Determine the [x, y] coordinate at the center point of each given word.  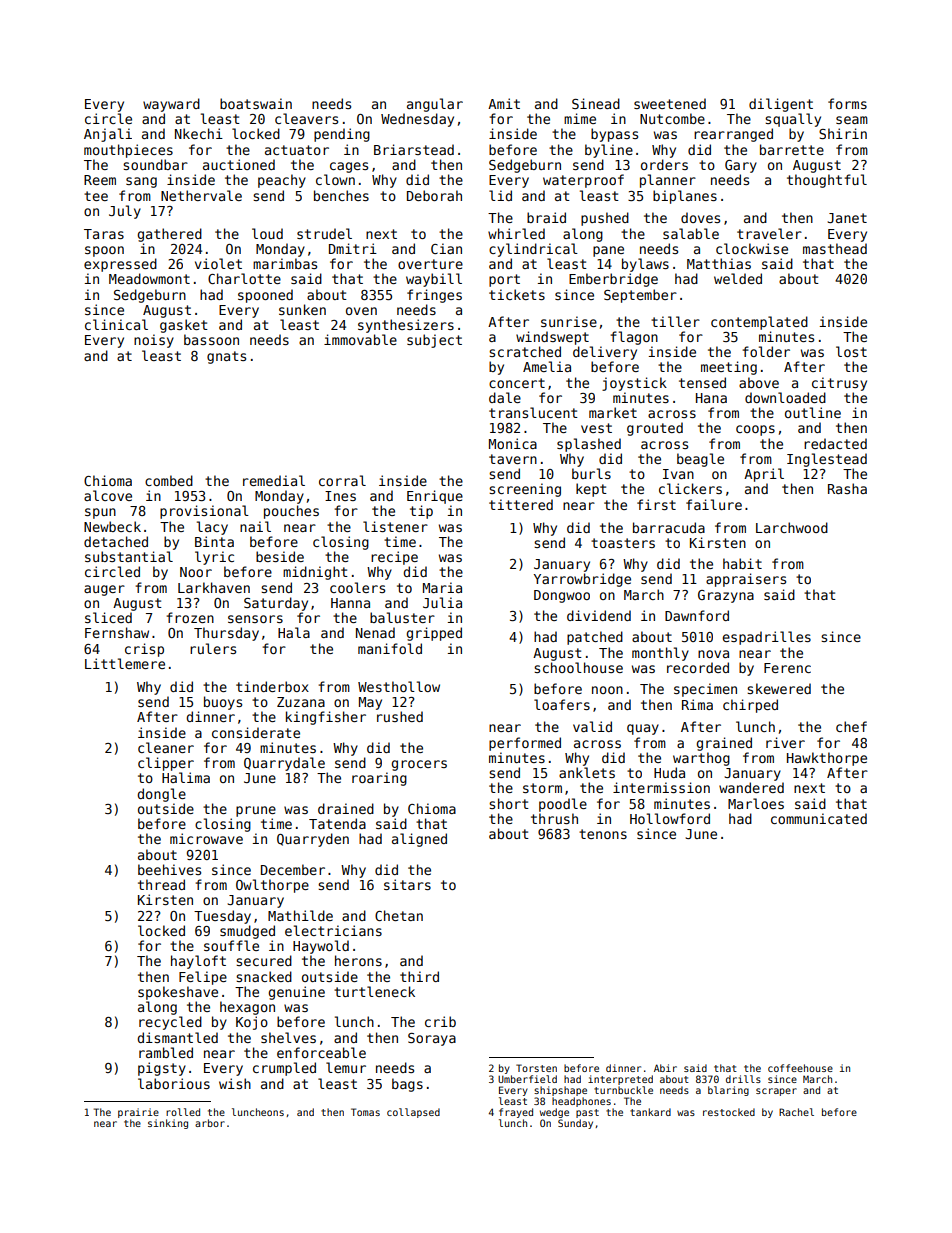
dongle [161, 795]
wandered [751, 787]
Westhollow [399, 686]
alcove [108, 495]
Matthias [719, 263]
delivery [605, 353]
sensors [255, 619]
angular [435, 105]
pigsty [162, 1069]
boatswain [256, 103]
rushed [400, 716]
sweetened [670, 103]
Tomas [365, 1112]
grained [724, 744]
